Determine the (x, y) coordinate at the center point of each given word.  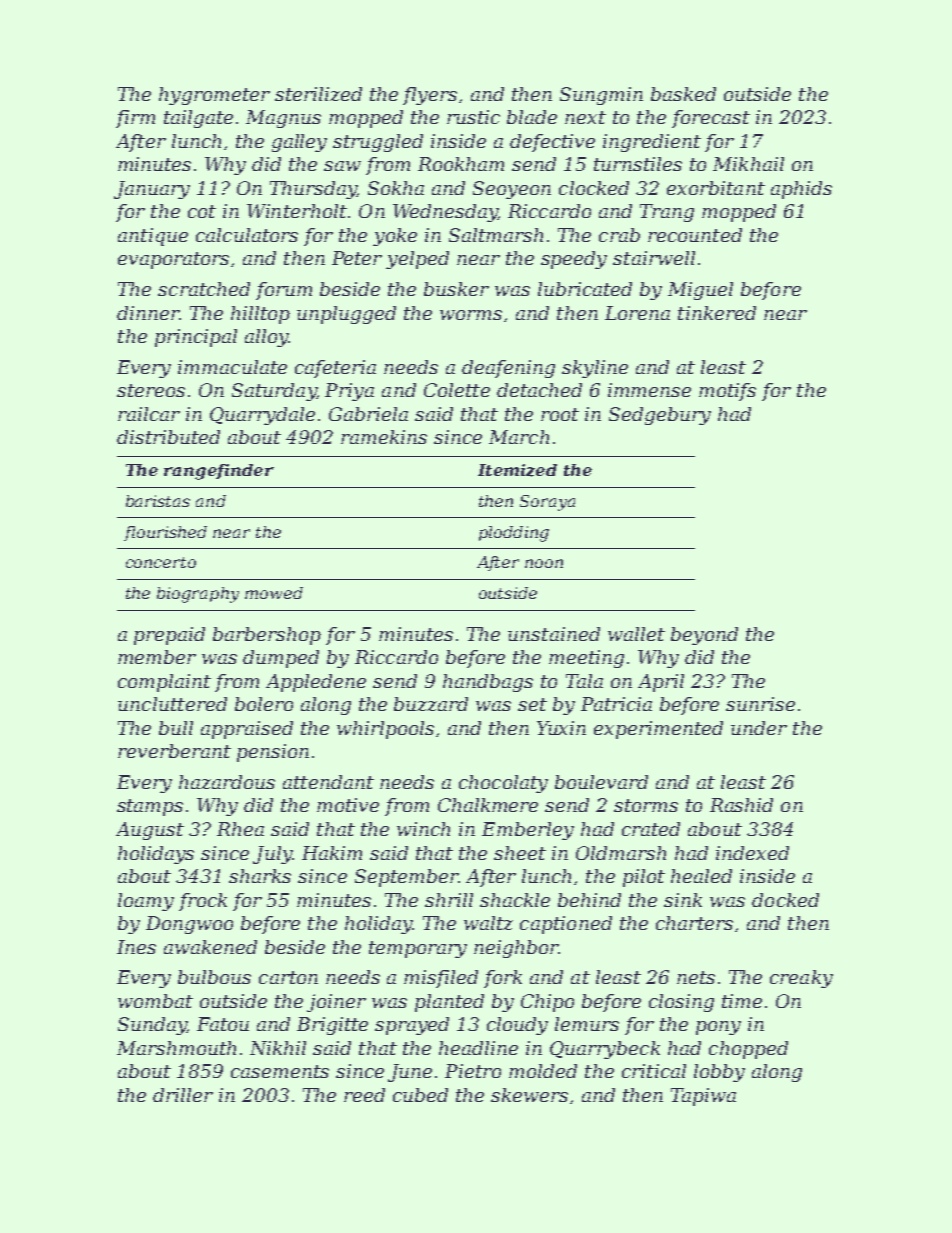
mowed (274, 593)
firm (135, 119)
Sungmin (601, 96)
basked (683, 94)
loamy (146, 902)
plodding (514, 534)
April (661, 683)
